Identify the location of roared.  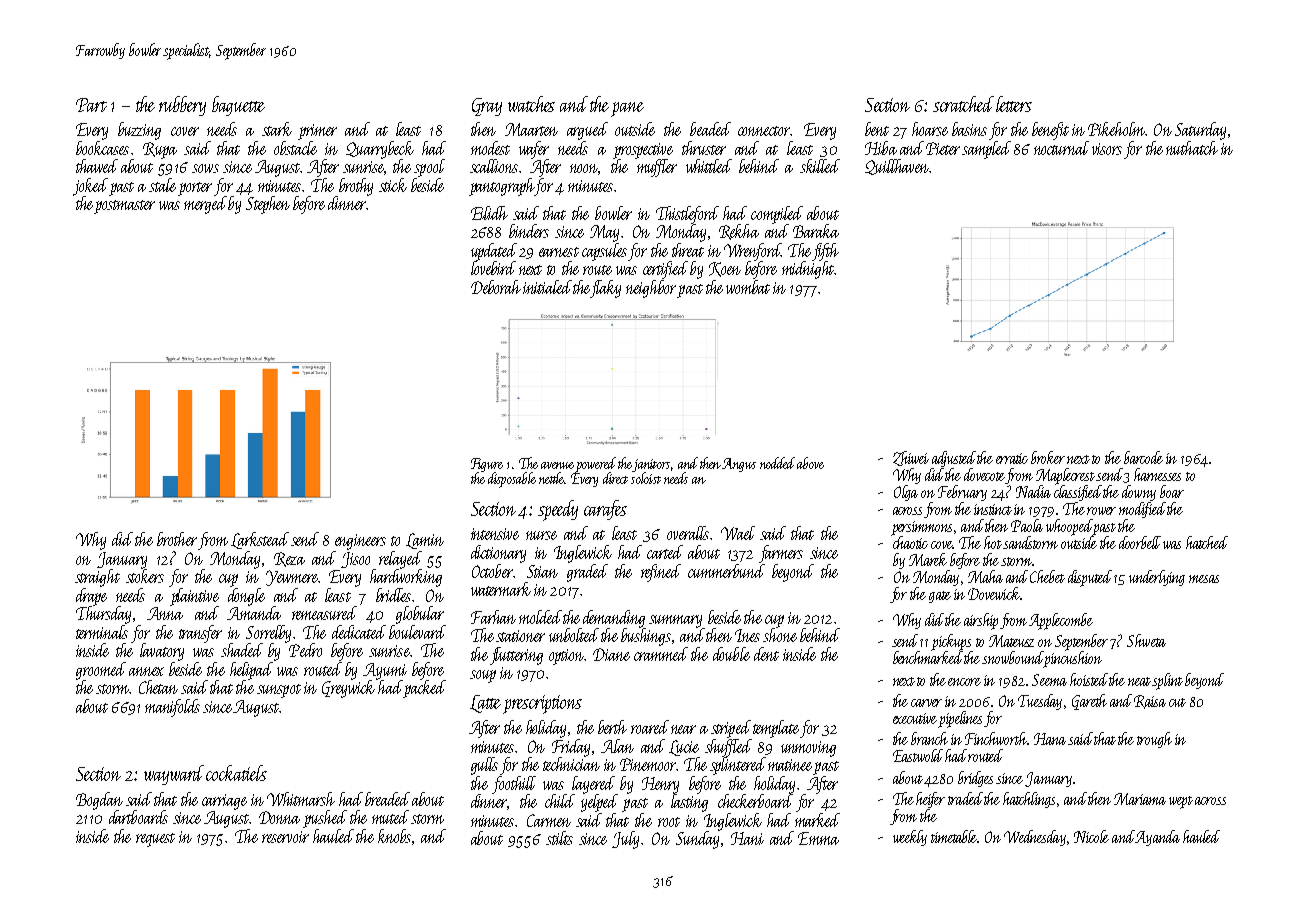
(650, 727).
